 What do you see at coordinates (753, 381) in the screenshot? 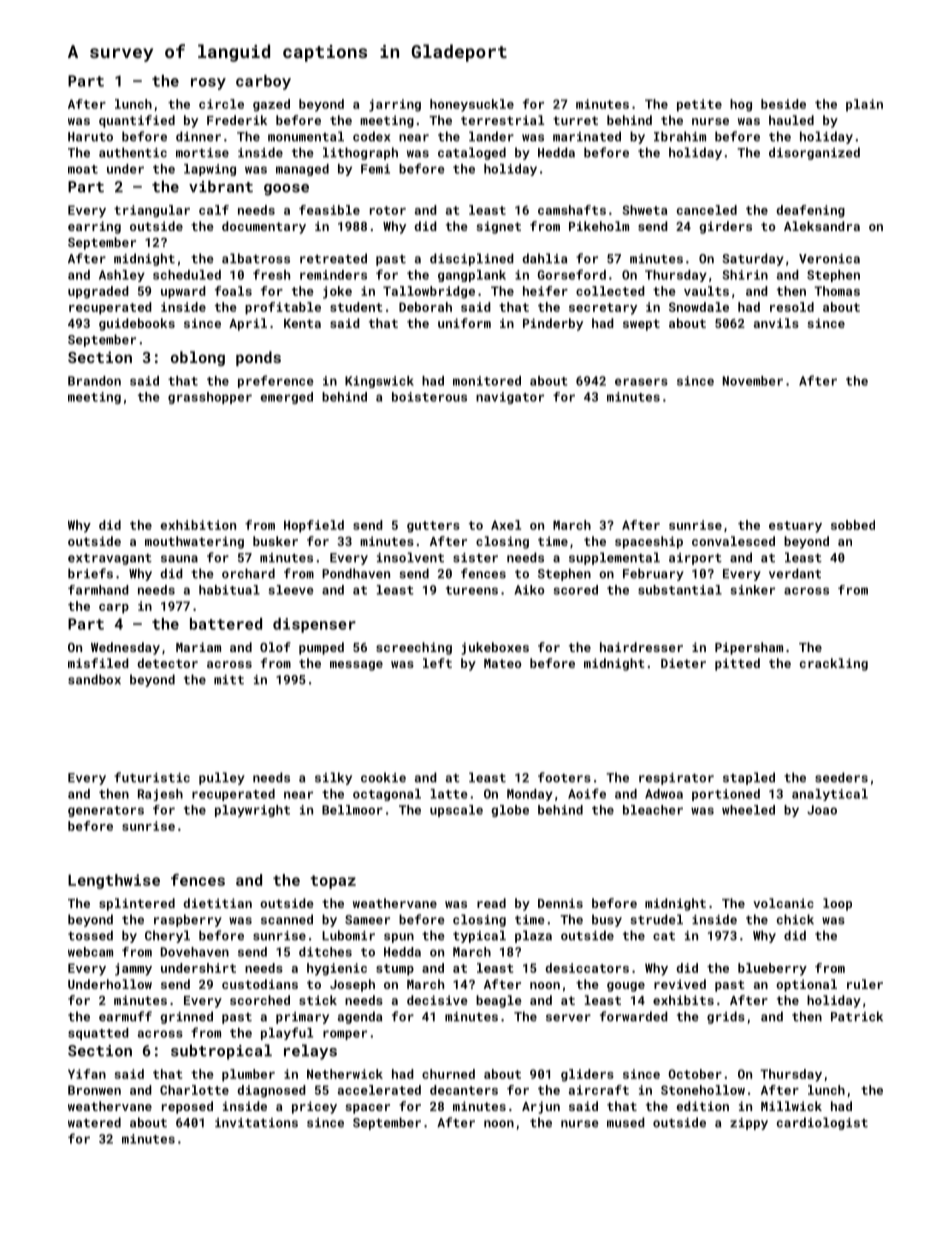
I see `November` at bounding box center [753, 381].
